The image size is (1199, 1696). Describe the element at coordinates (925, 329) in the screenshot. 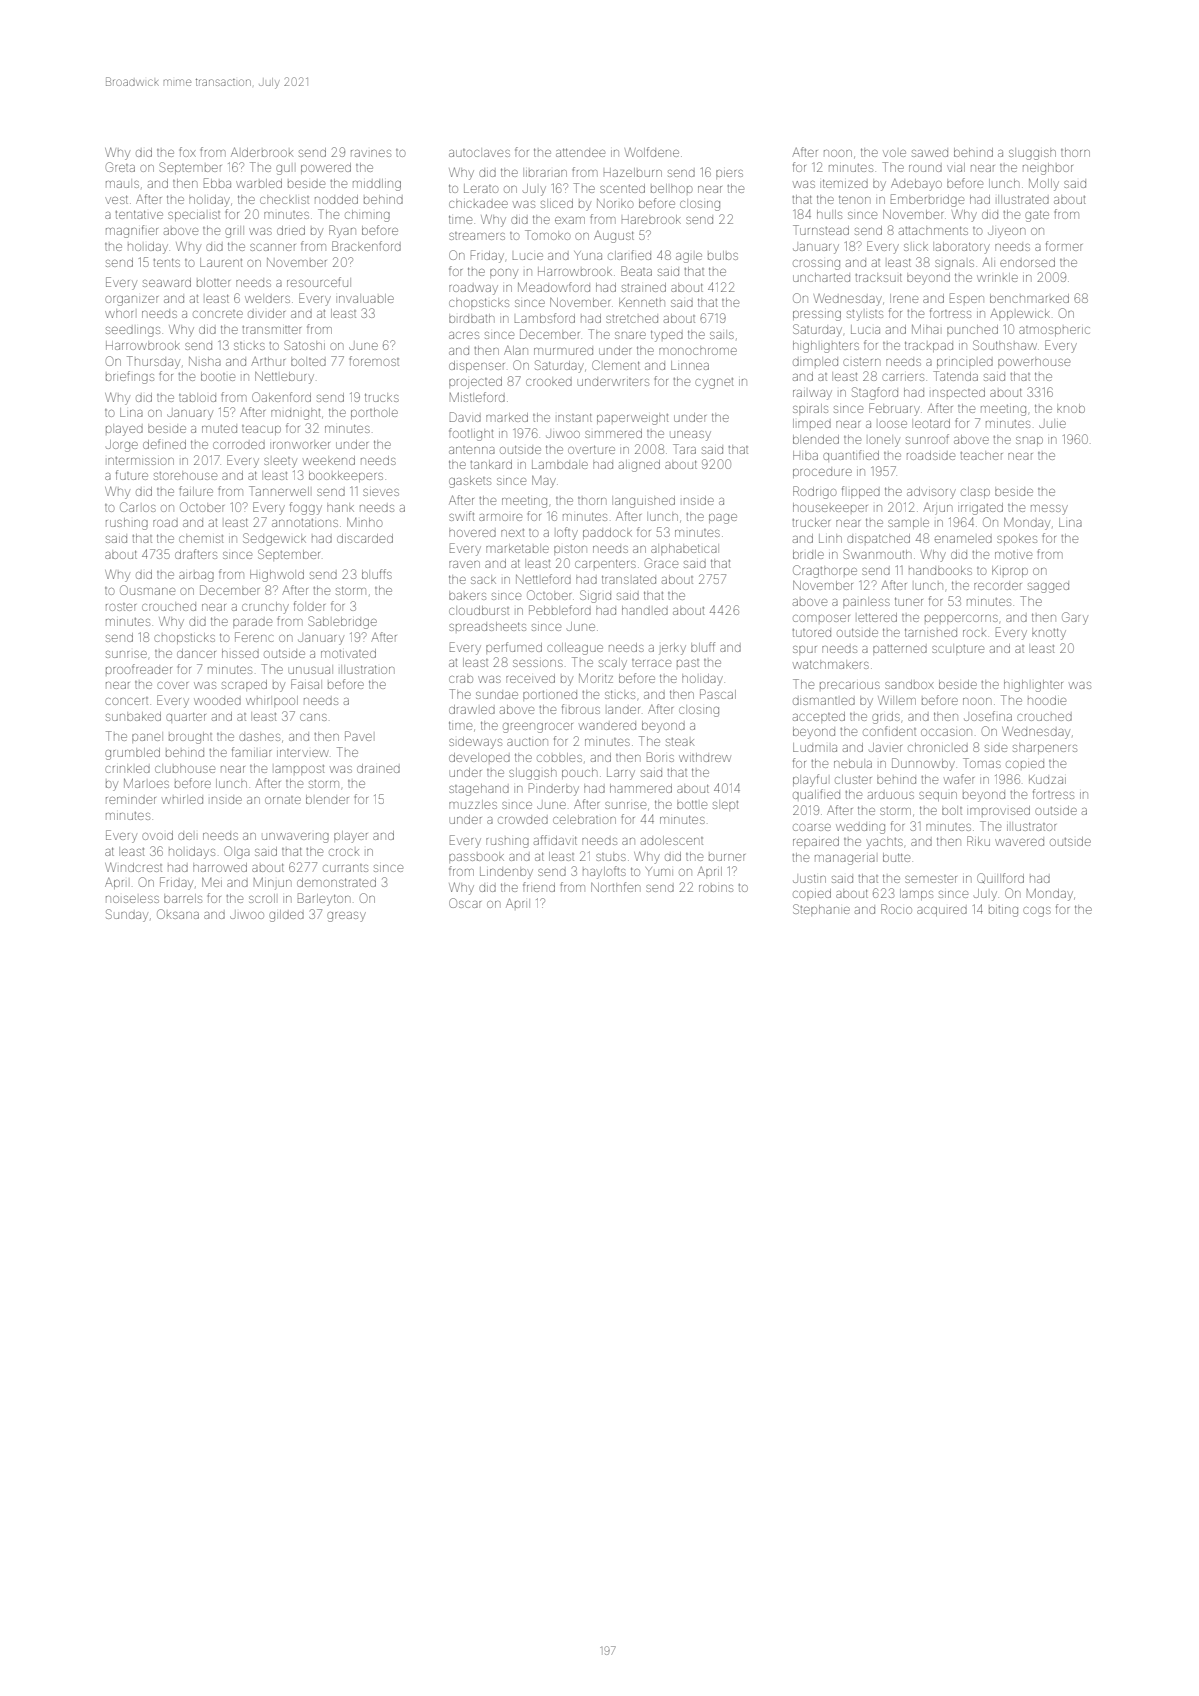

I see `Mihai` at that location.
